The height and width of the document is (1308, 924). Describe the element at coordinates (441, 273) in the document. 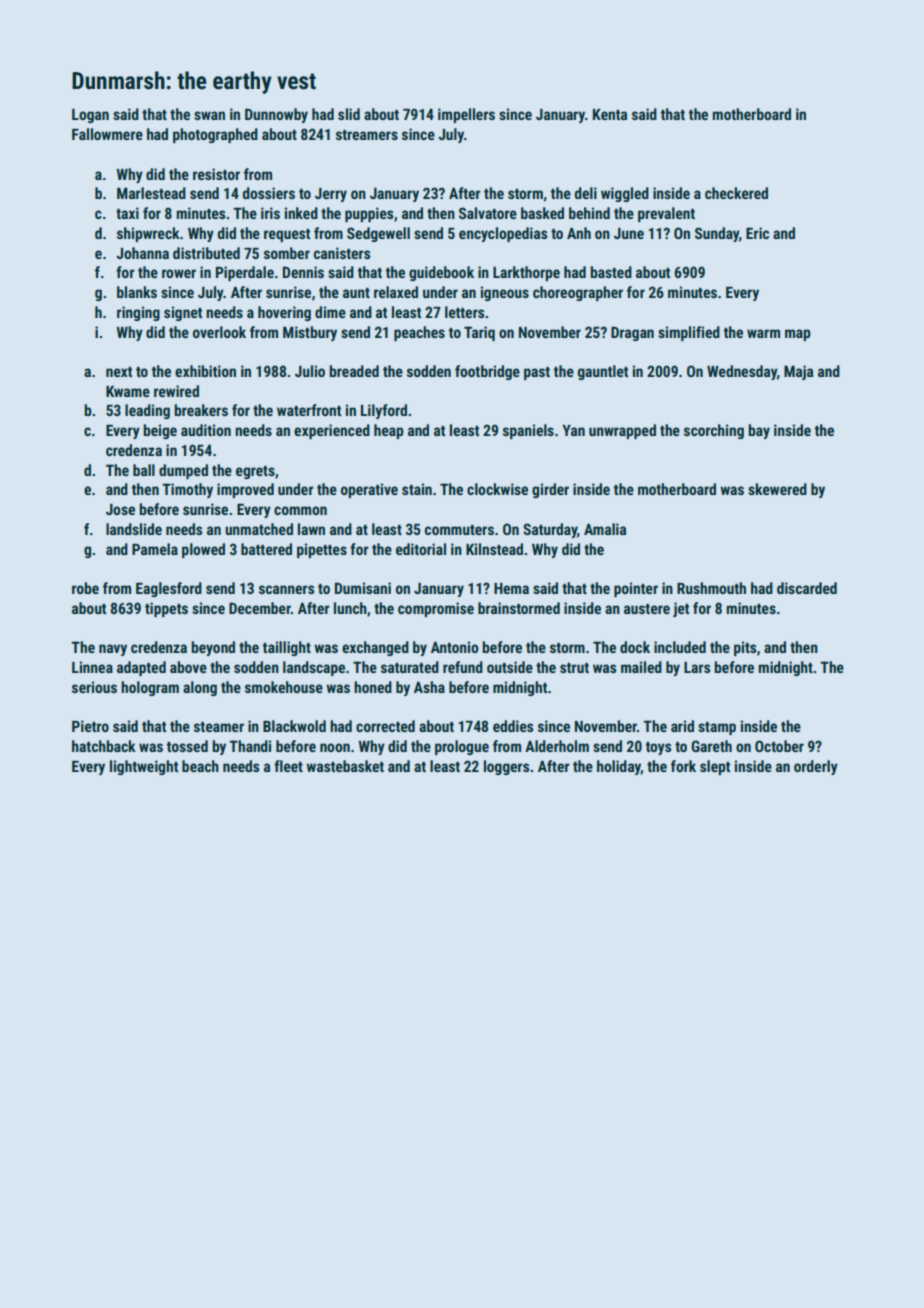

I see `guidebook` at that location.
